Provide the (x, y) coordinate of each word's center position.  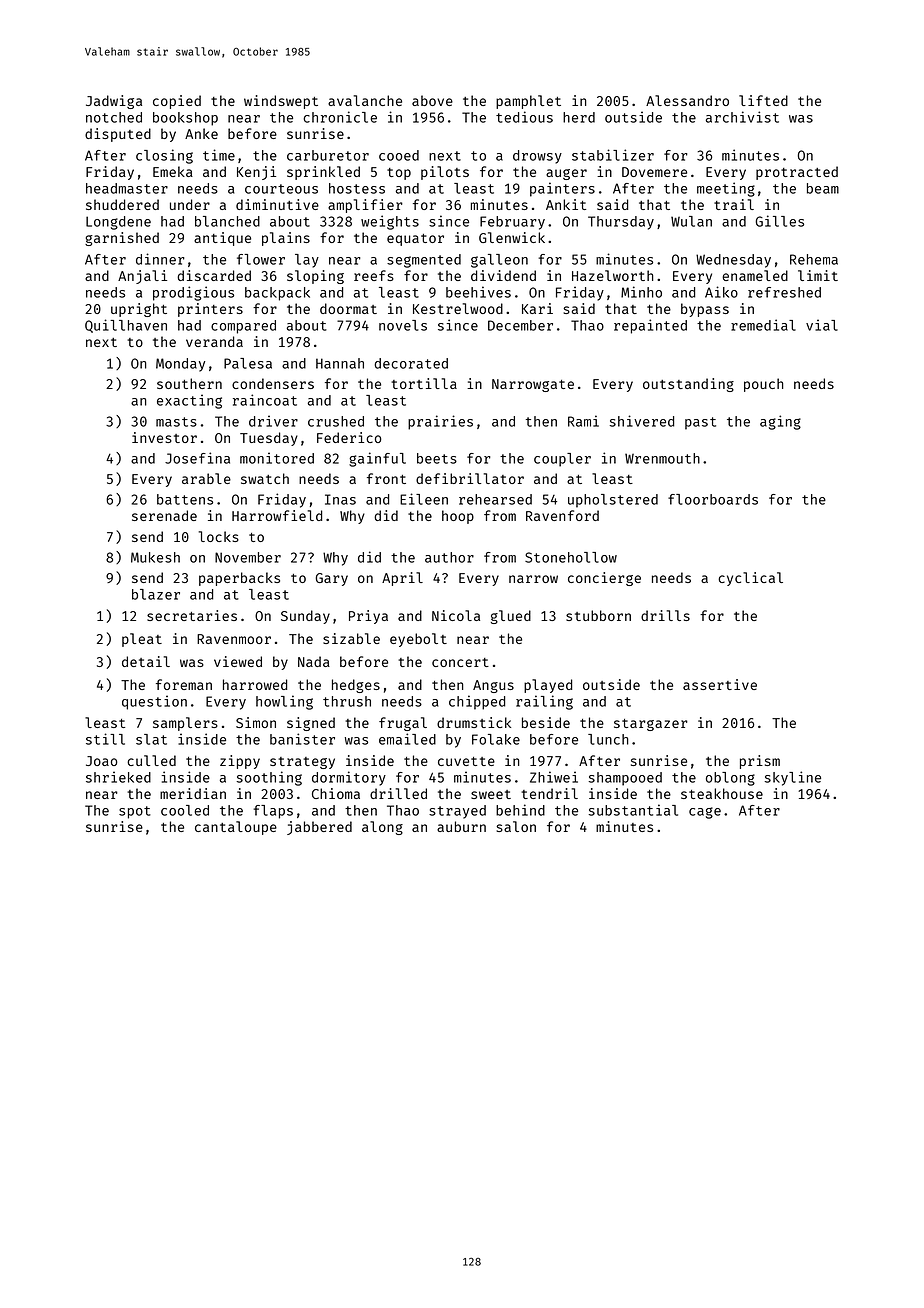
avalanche (365, 100)
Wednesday (733, 261)
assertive (720, 684)
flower (261, 259)
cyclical (750, 579)
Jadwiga (114, 102)
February (512, 223)
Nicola (456, 615)
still (105, 739)
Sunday (305, 617)
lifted (763, 100)
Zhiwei (554, 777)
